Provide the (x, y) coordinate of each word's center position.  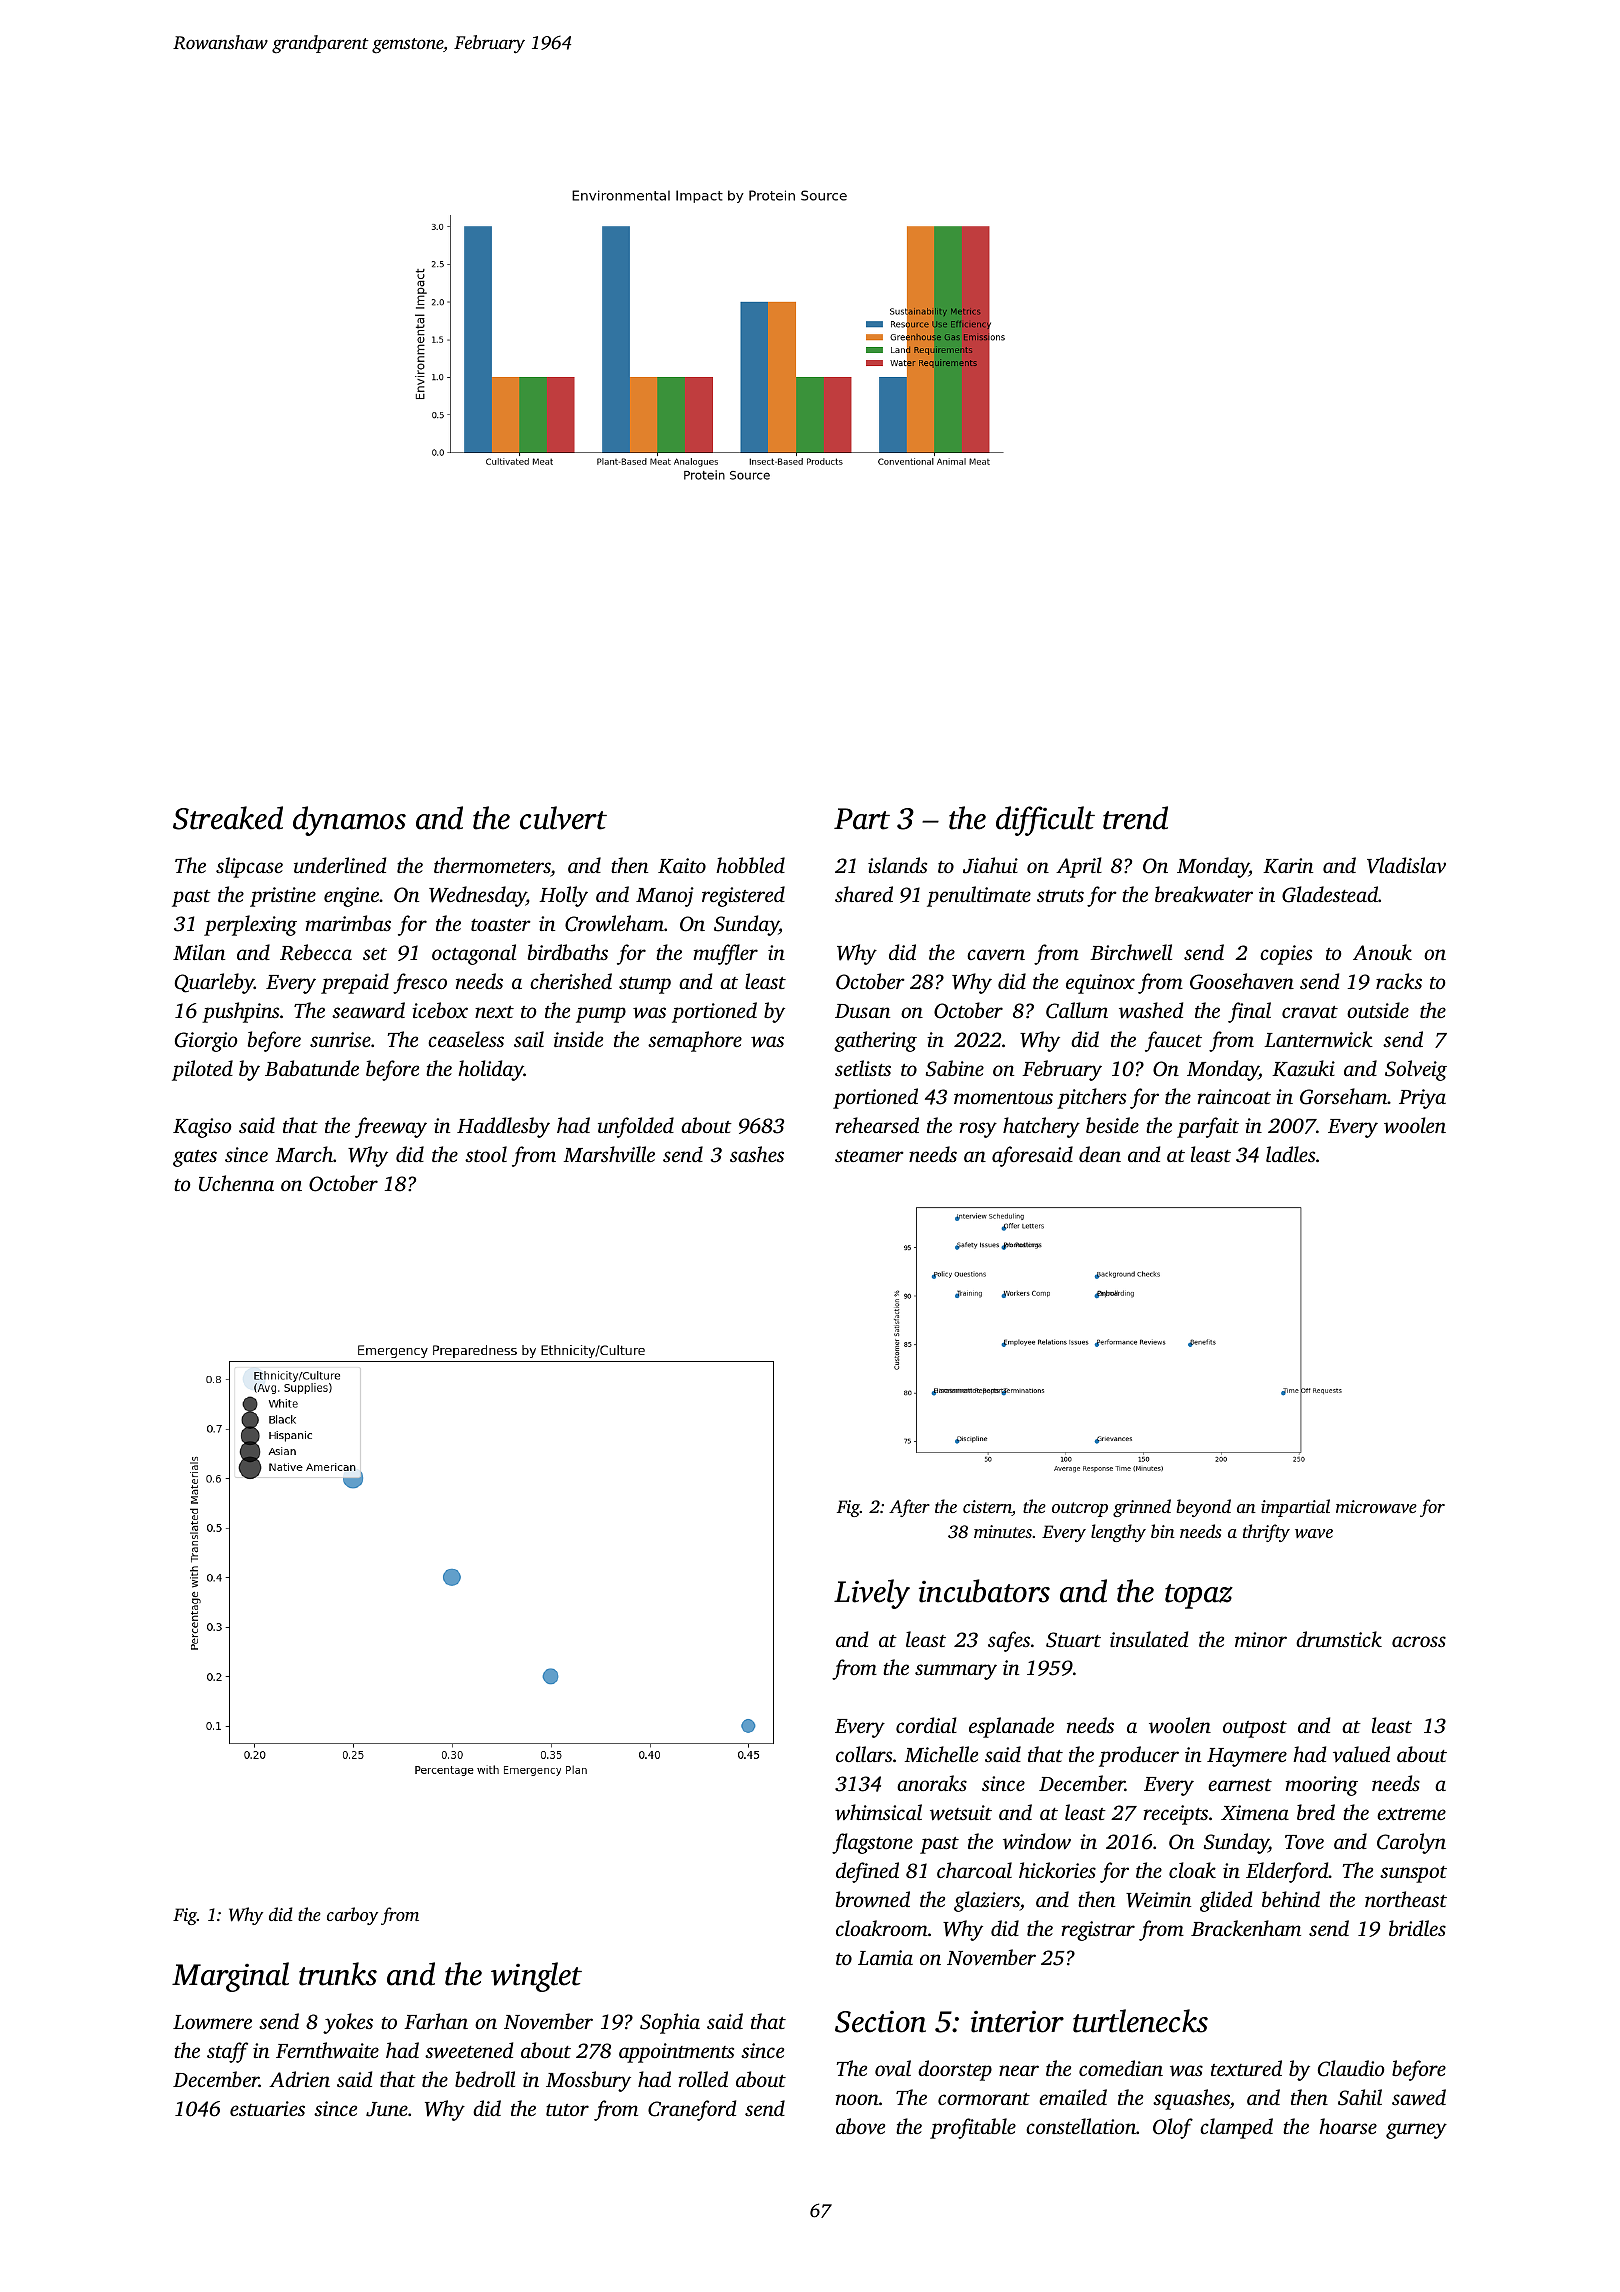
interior (1017, 2022)
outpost (1255, 1729)
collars (864, 1754)
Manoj (665, 897)
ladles (1290, 1154)
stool (486, 1154)
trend (1135, 818)
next (494, 1012)
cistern (987, 1508)
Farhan (436, 2021)
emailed (1073, 2097)
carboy (352, 1916)
